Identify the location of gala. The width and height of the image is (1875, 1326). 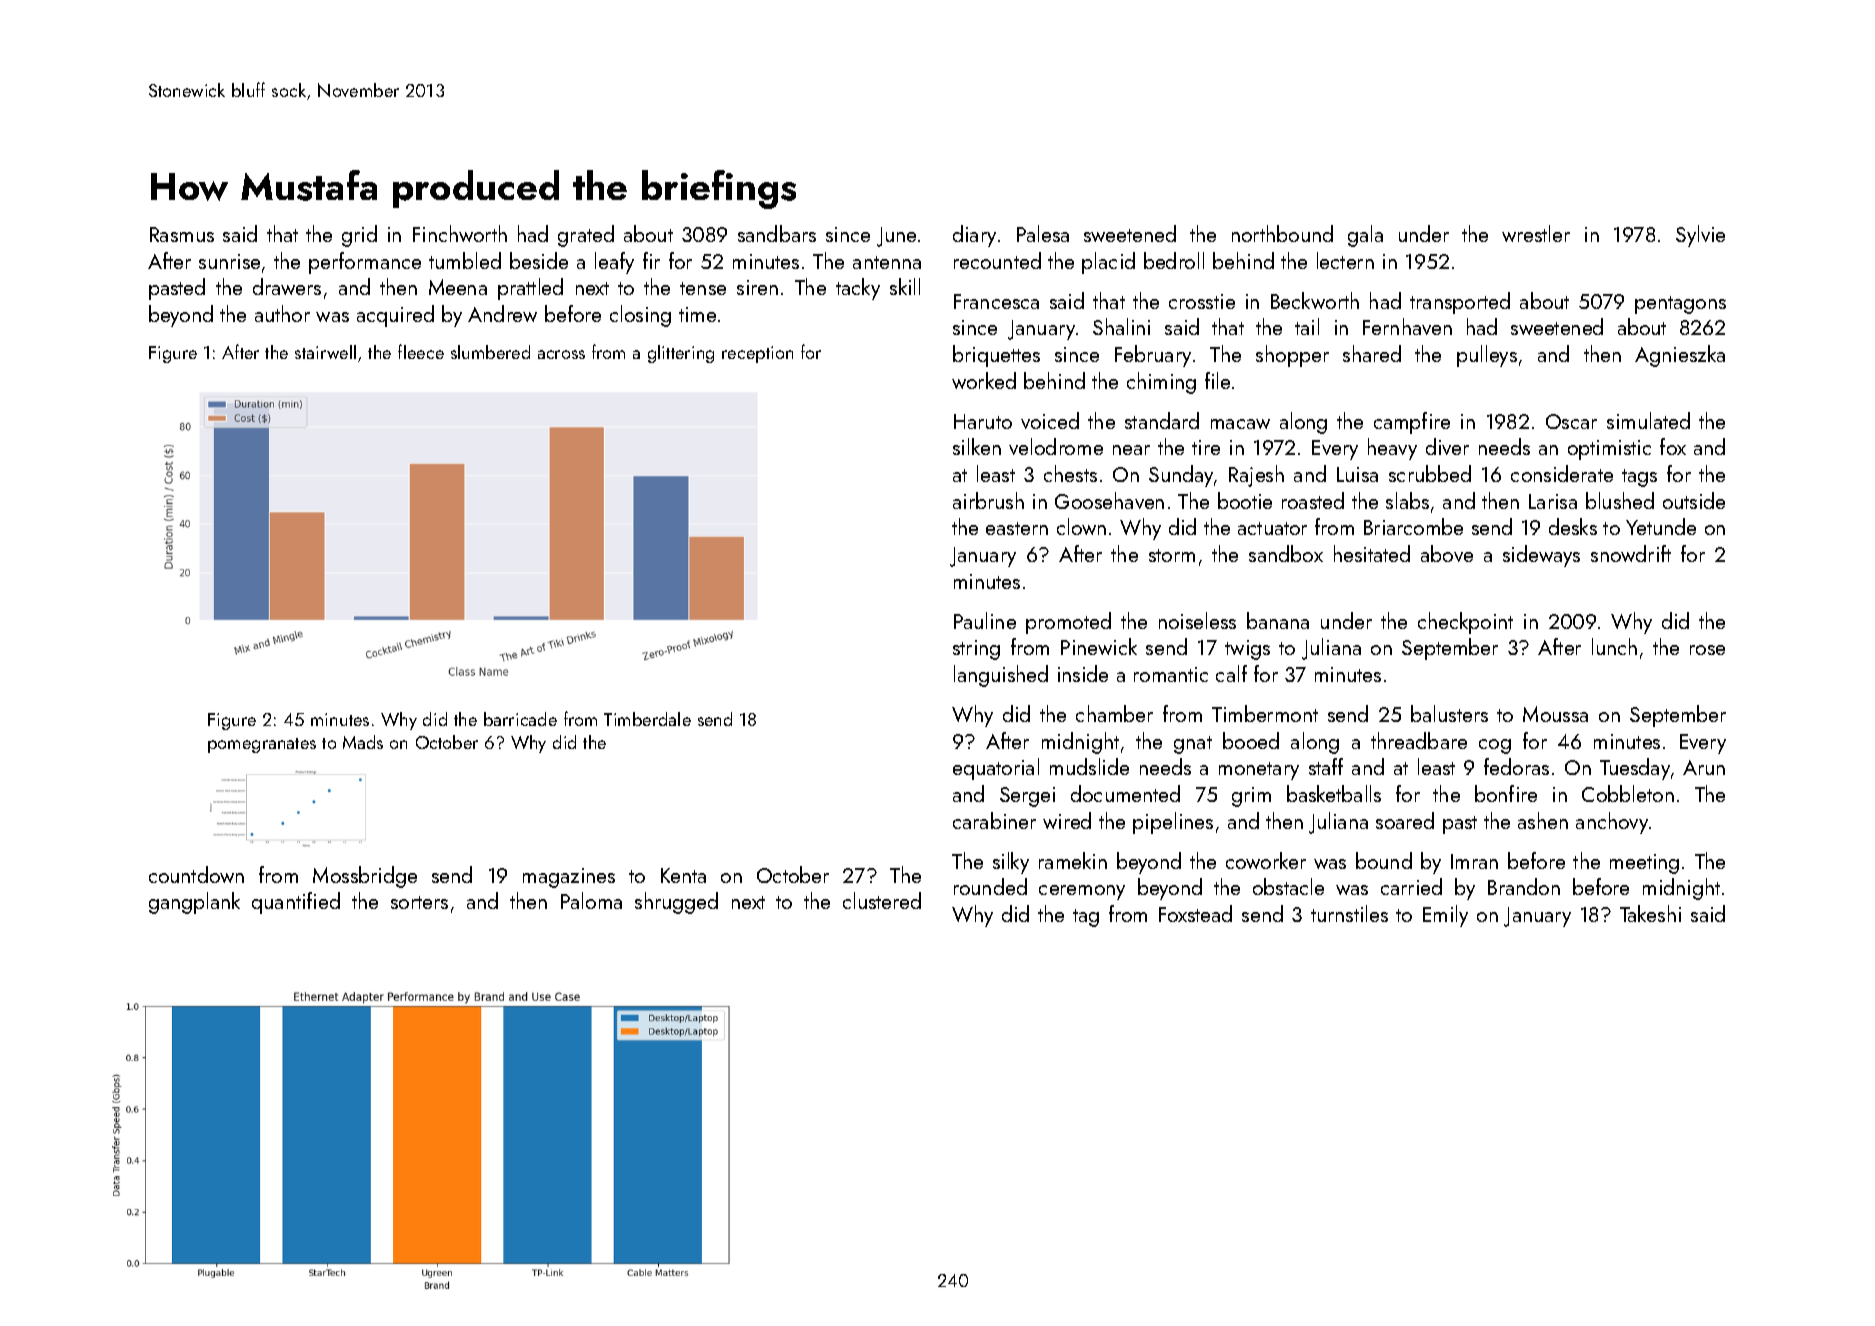
(1365, 236).
